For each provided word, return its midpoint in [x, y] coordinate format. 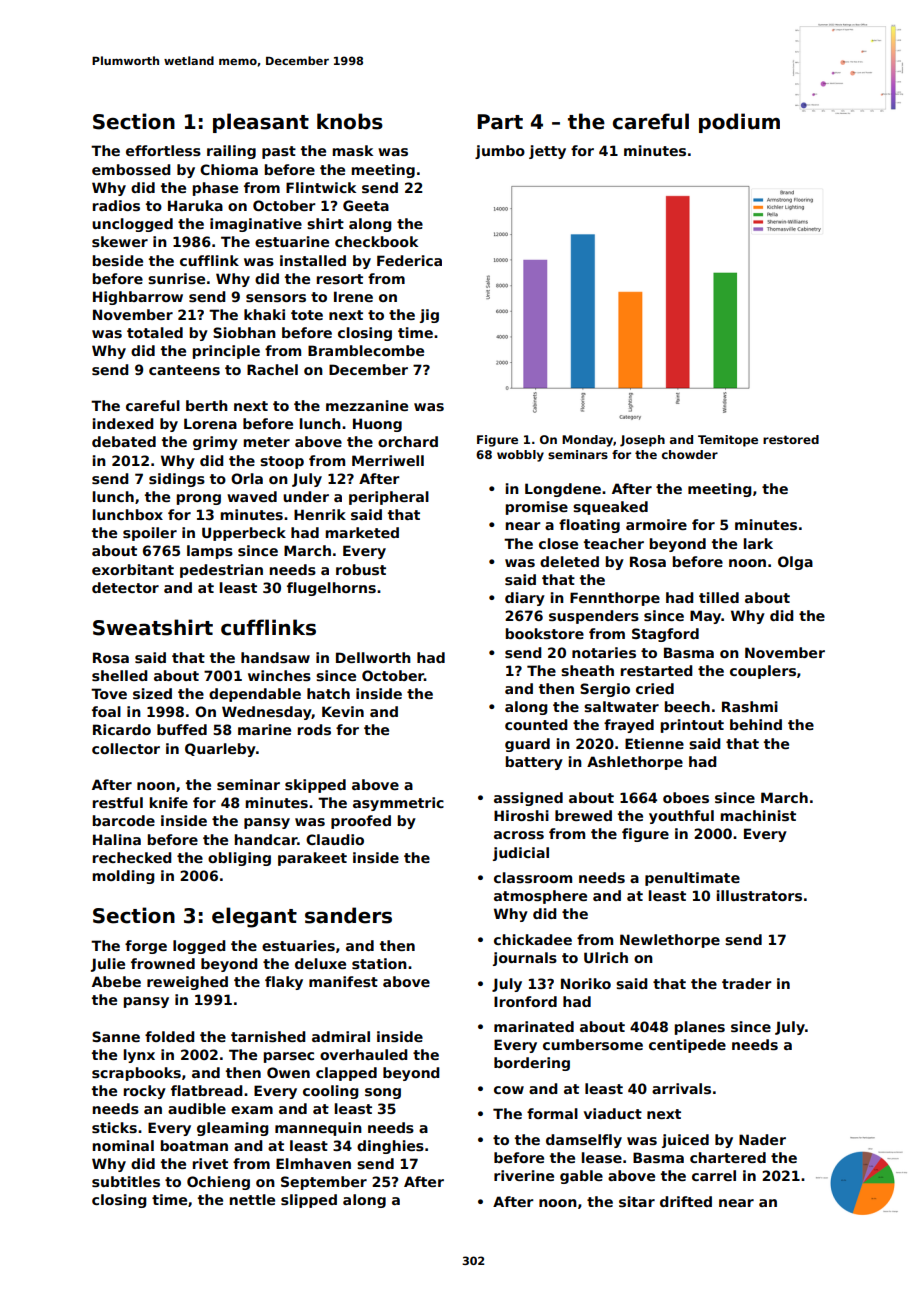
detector [125, 587]
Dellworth [373, 657]
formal [552, 1113]
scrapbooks [136, 1074]
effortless [163, 150]
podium [739, 123]
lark [758, 543]
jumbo [500, 152]
